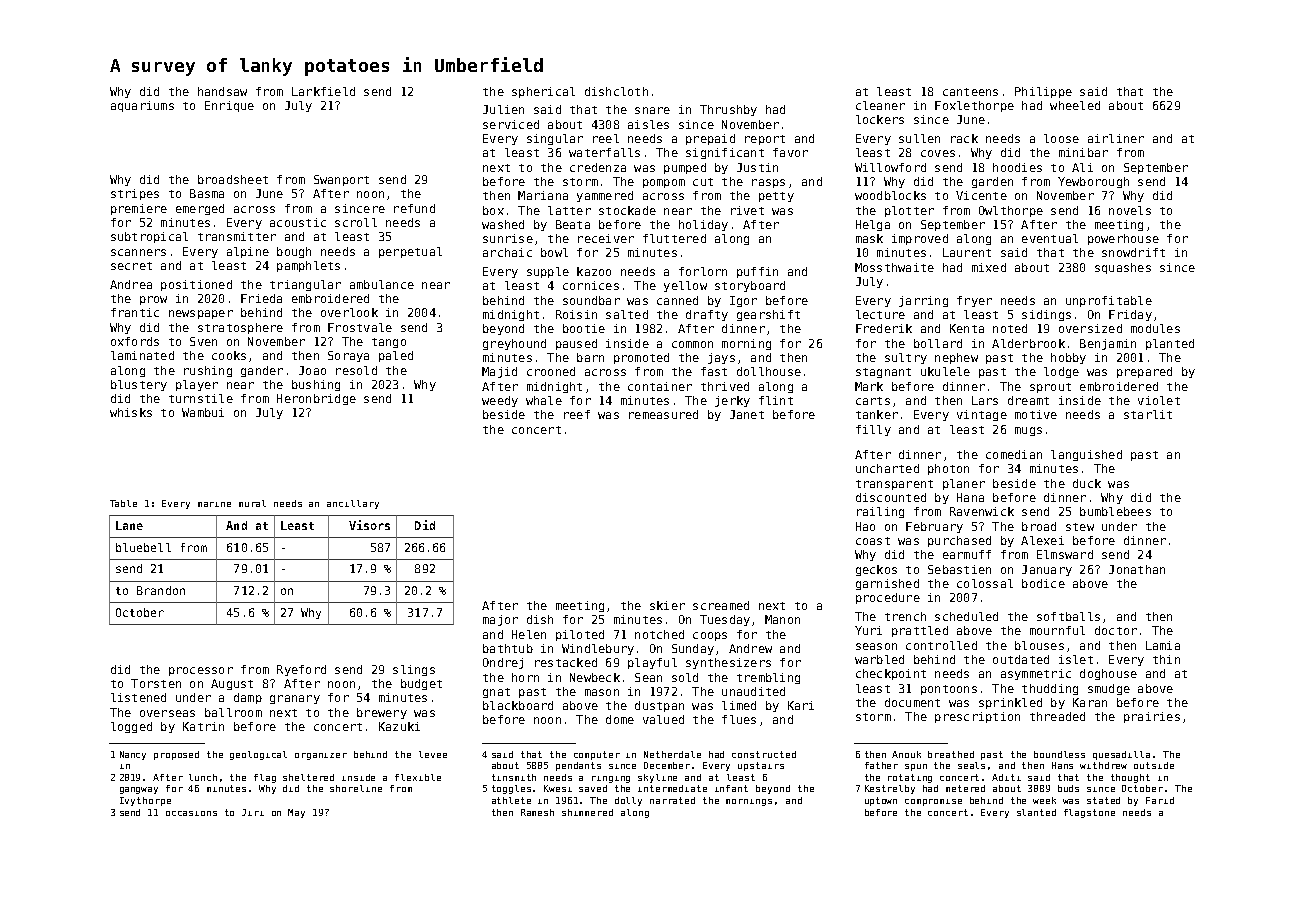  What do you see at coordinates (584, 328) in the screenshot?
I see `bootie` at bounding box center [584, 328].
